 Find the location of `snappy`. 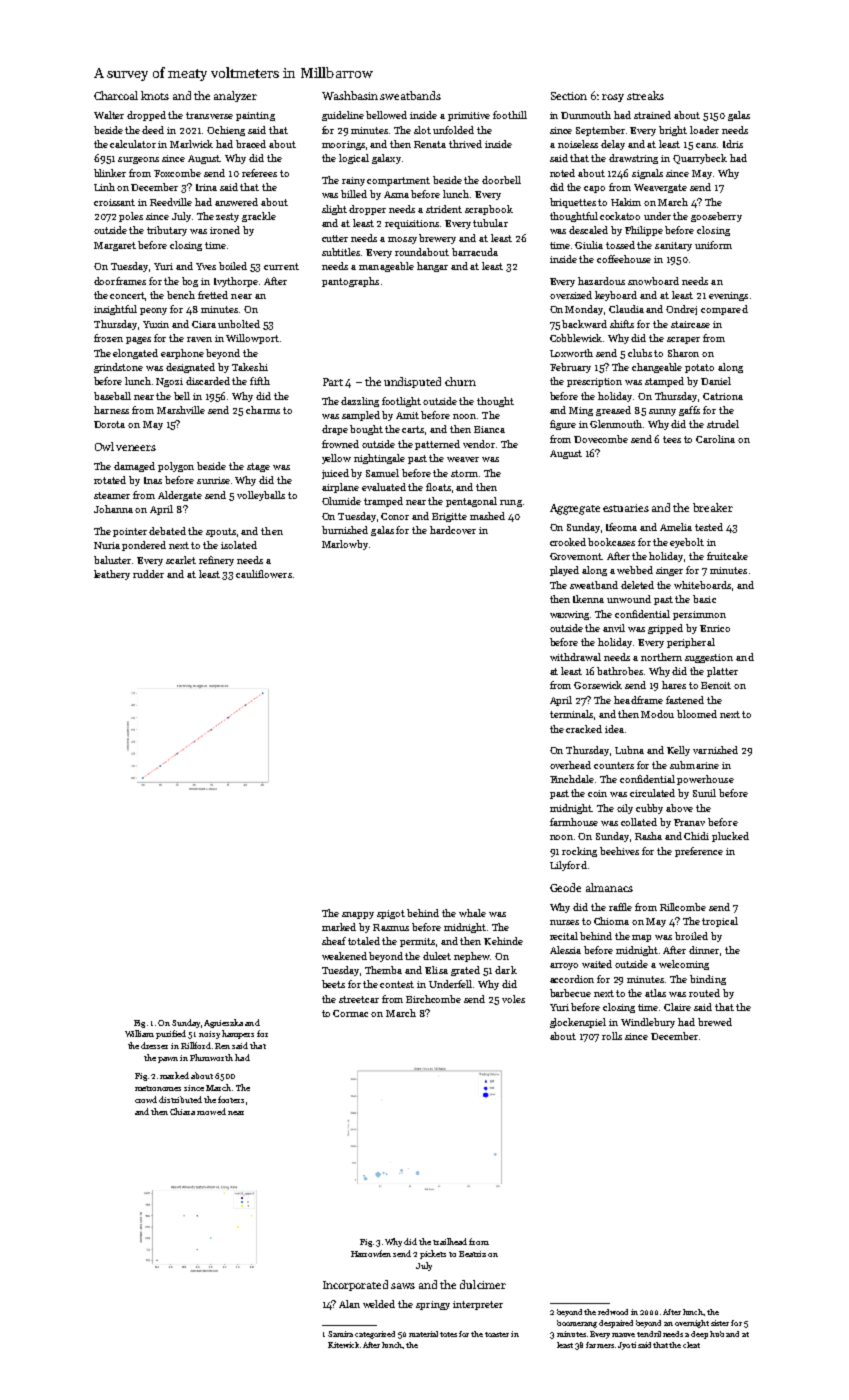

snappy is located at coordinates (358, 915).
